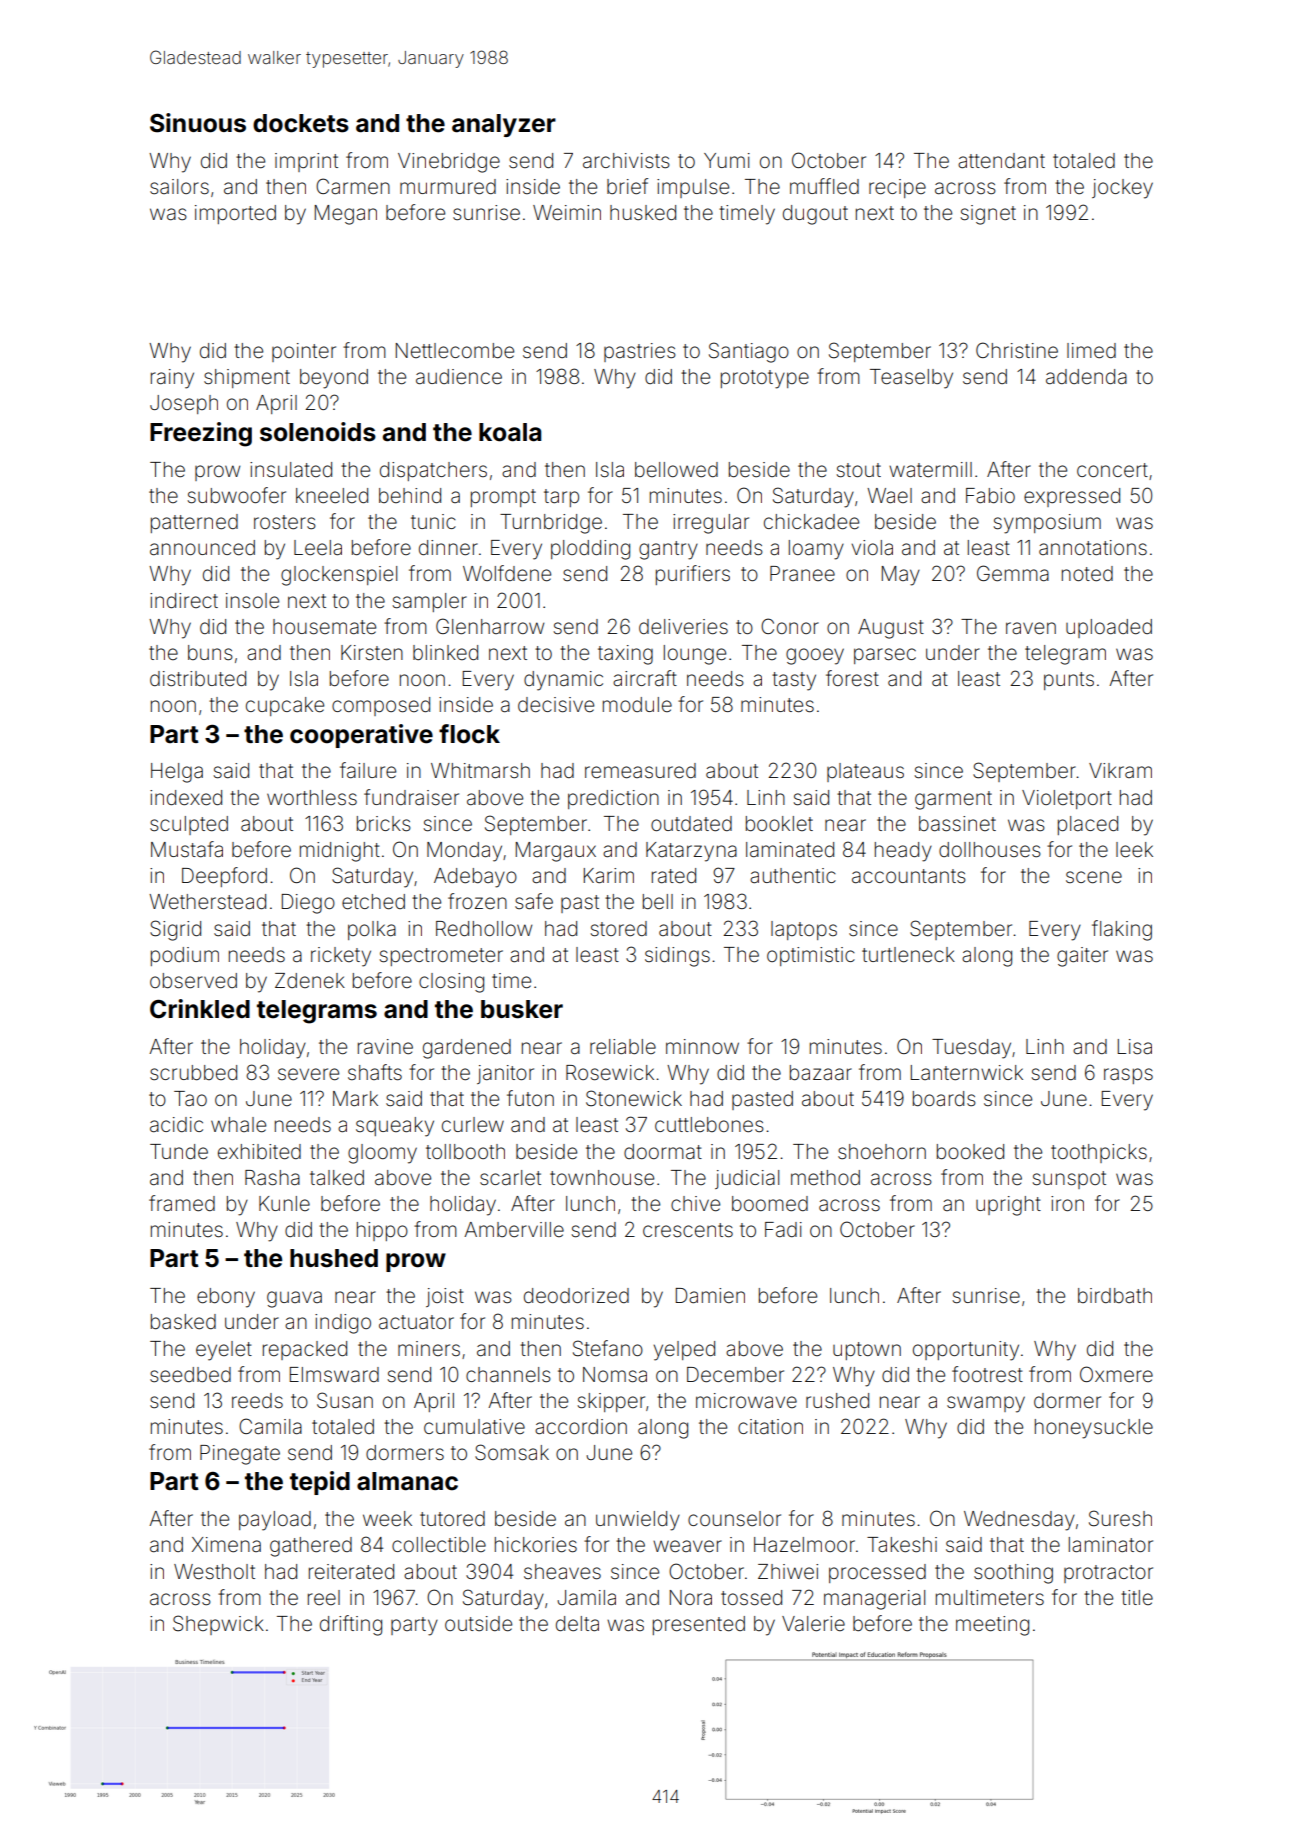  Describe the element at coordinates (1094, 1429) in the screenshot. I see `honeysuckle` at that location.
